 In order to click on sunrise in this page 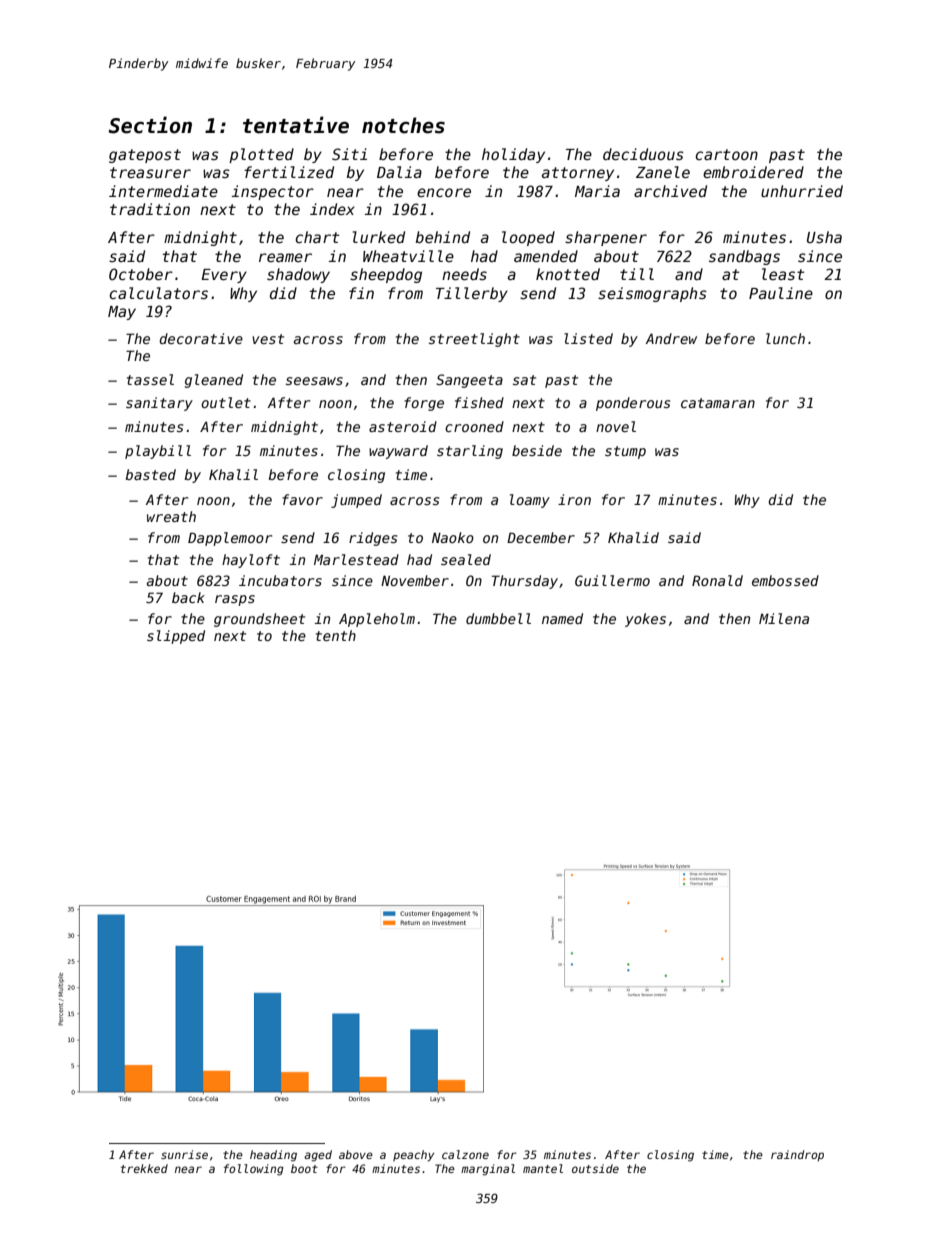, I will do `click(184, 1154)`.
